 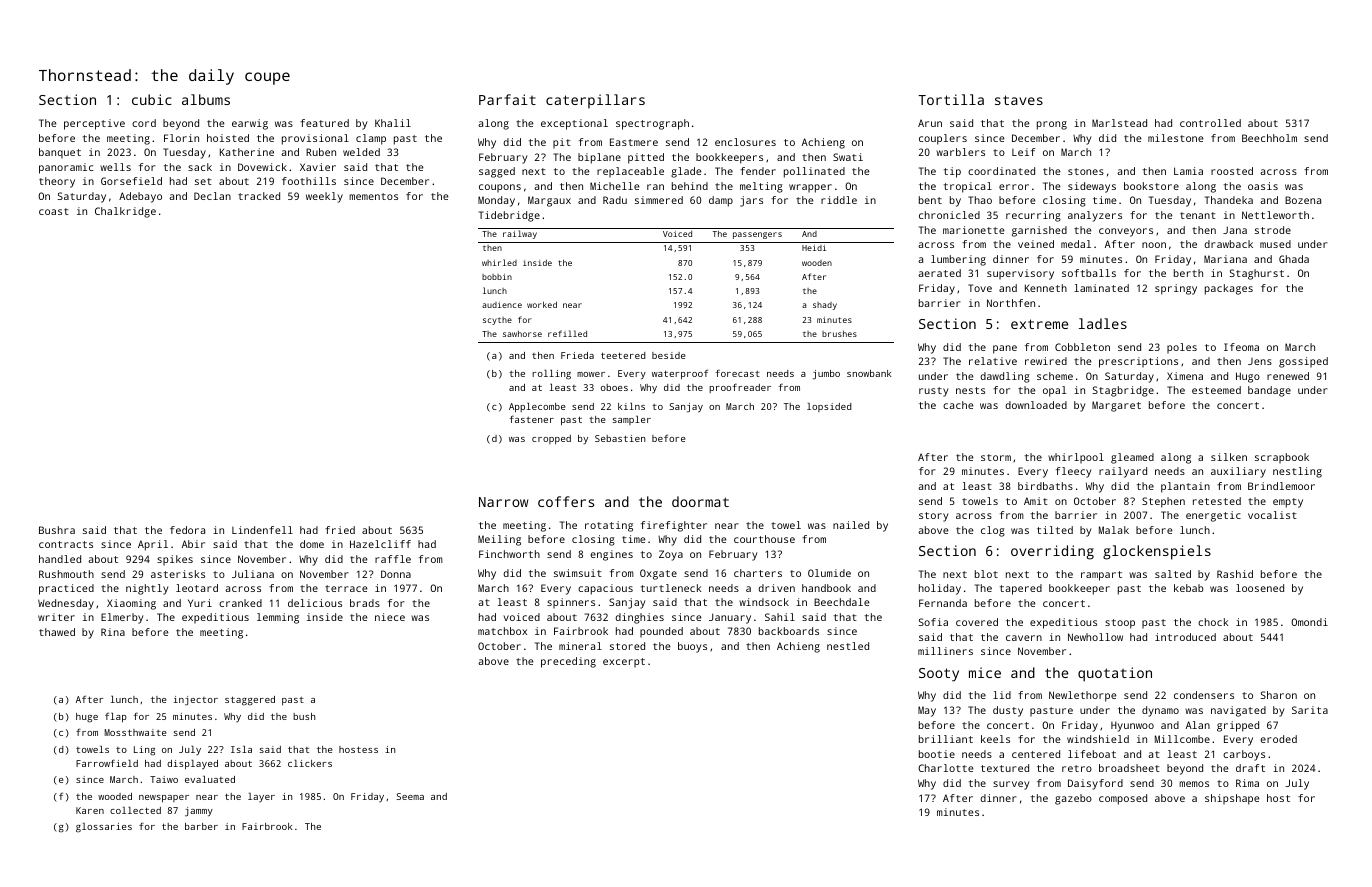 What do you see at coordinates (659, 200) in the image?
I see `simmered` at bounding box center [659, 200].
